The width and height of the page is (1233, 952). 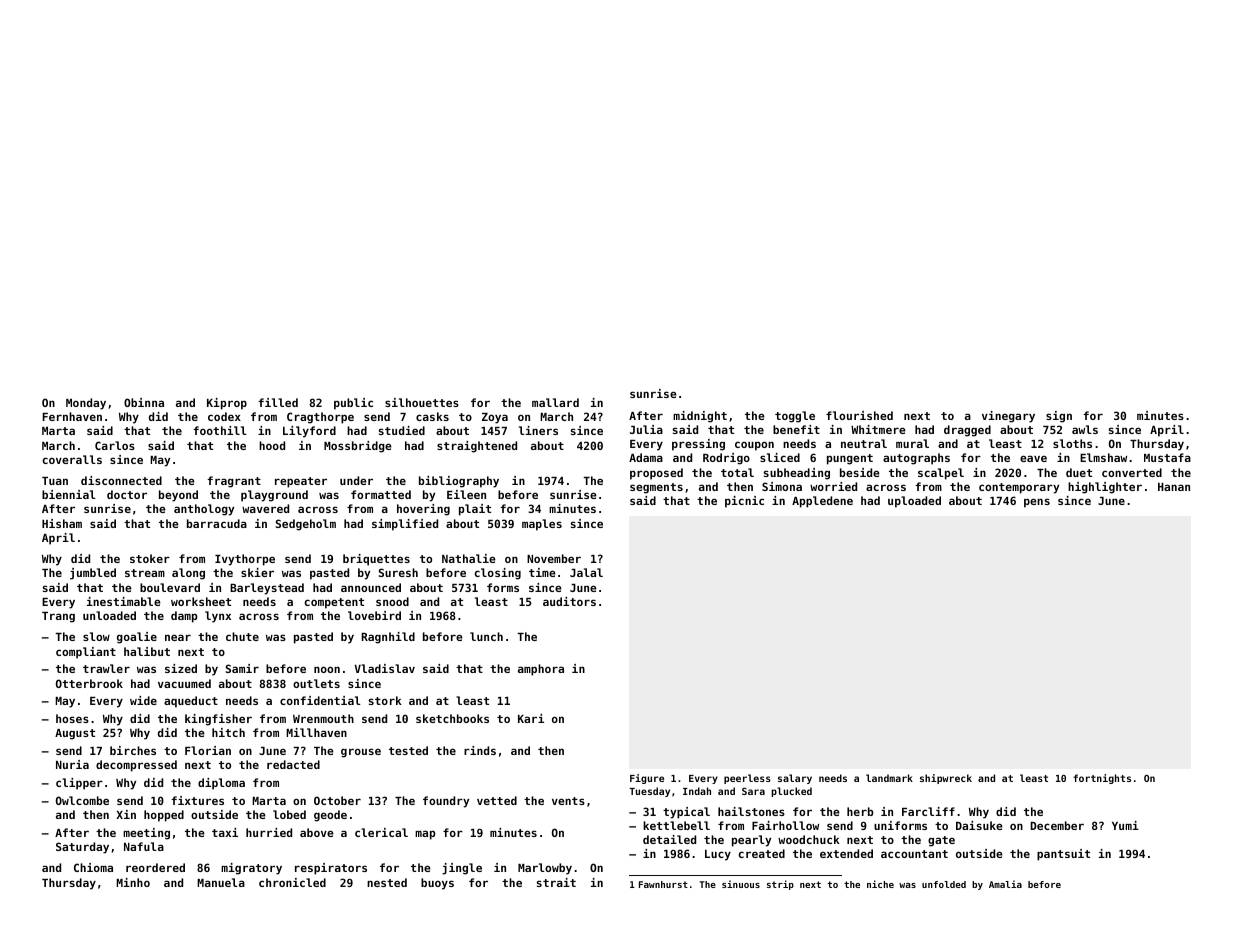 What do you see at coordinates (353, 404) in the page?
I see `public` at bounding box center [353, 404].
